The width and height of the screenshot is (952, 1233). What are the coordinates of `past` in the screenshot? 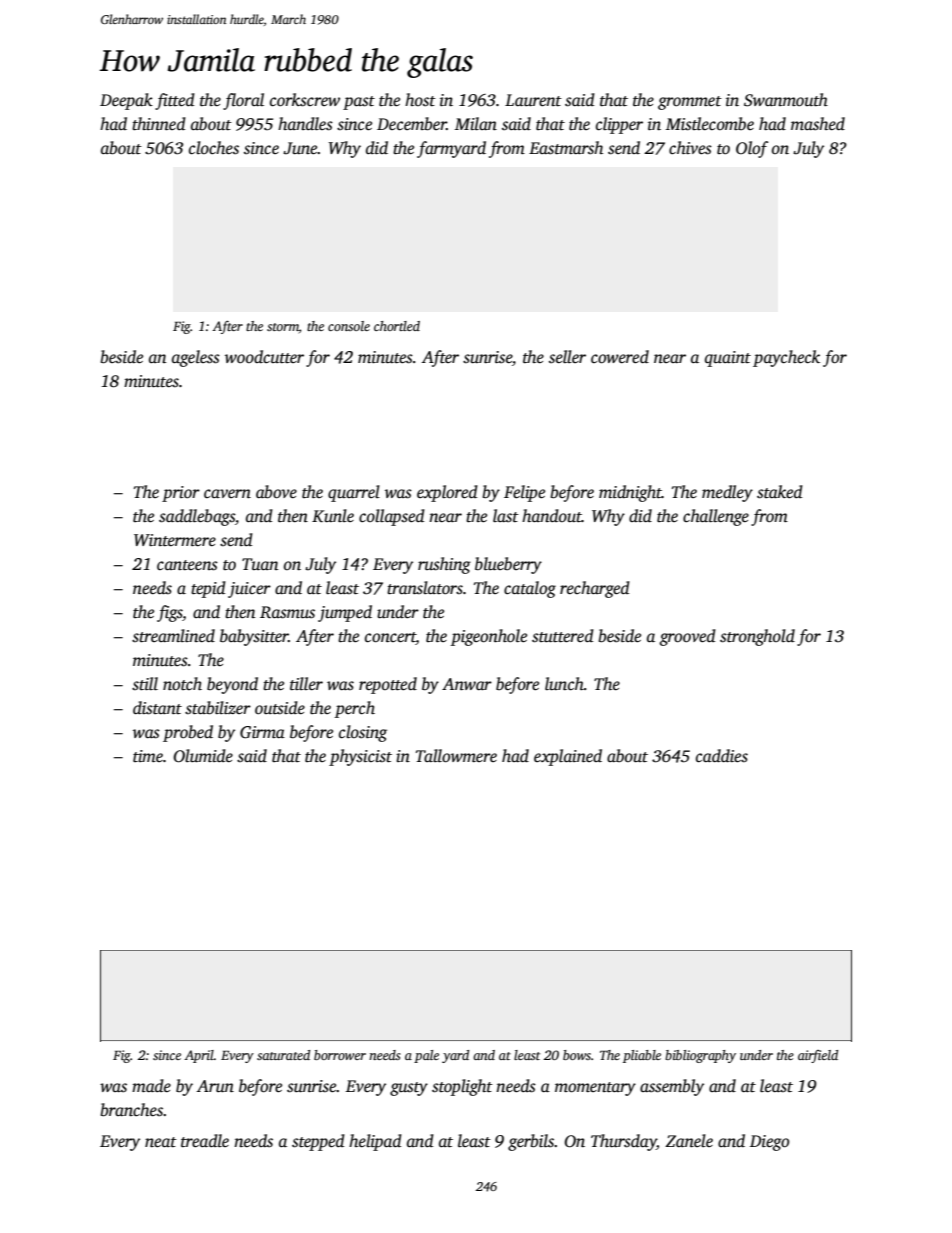 It's located at (359, 103).
